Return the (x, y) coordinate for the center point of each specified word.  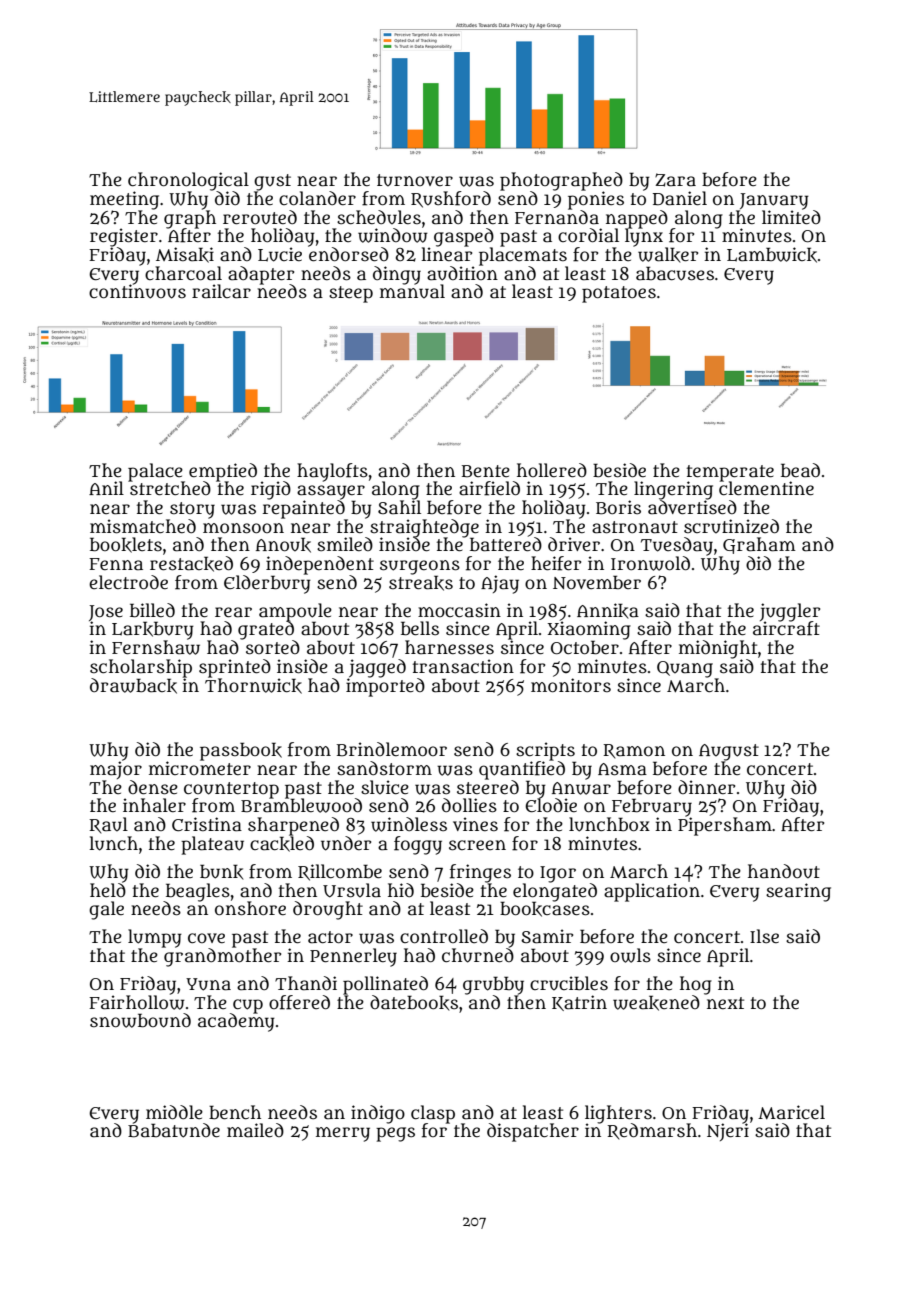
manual (412, 292)
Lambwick (772, 255)
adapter (261, 275)
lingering (673, 490)
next (725, 1003)
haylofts (332, 472)
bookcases (545, 909)
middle (174, 1112)
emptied (223, 472)
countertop (231, 790)
